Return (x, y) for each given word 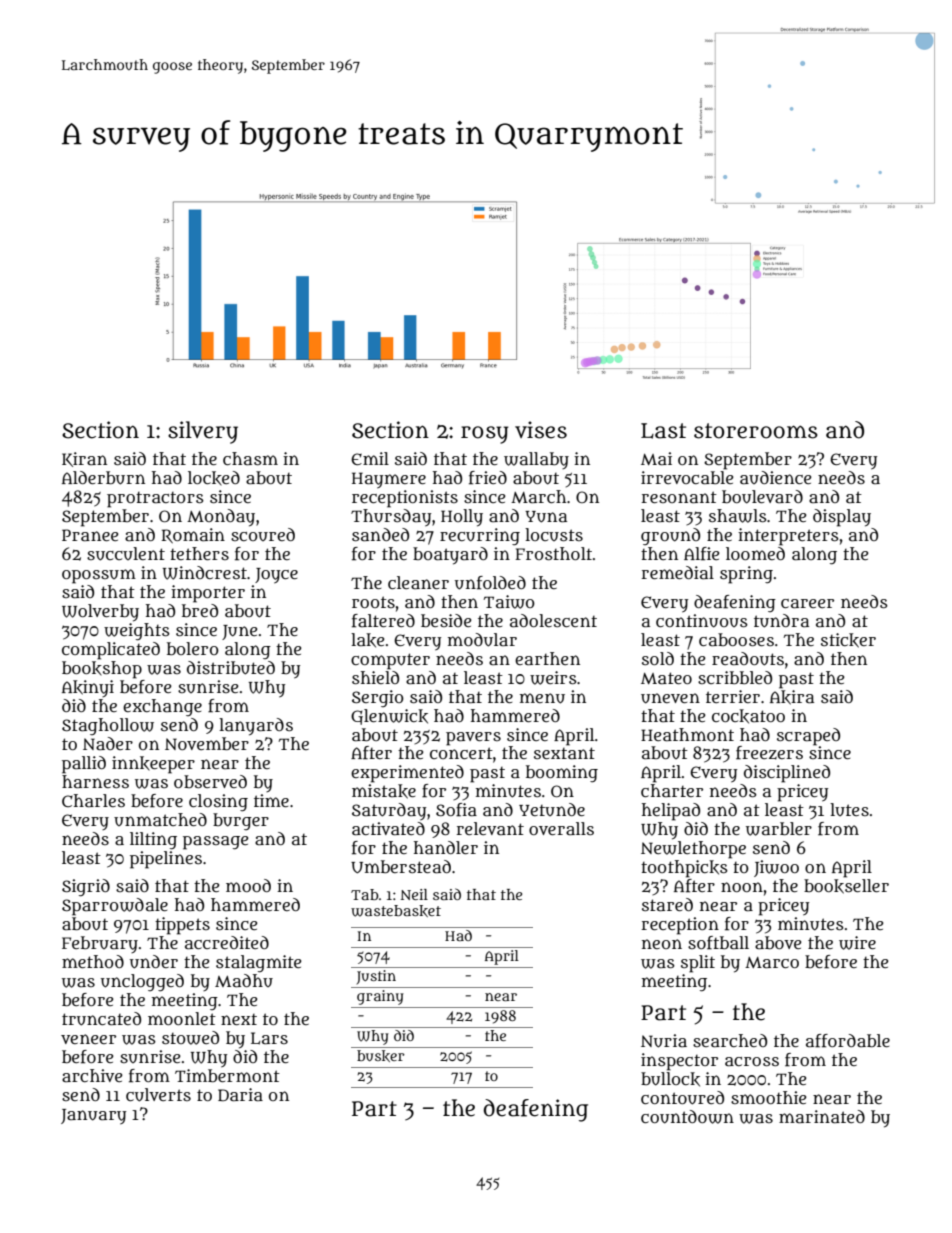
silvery (203, 432)
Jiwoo (776, 868)
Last (663, 431)
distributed (231, 668)
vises (541, 430)
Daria (240, 1095)
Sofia (456, 810)
